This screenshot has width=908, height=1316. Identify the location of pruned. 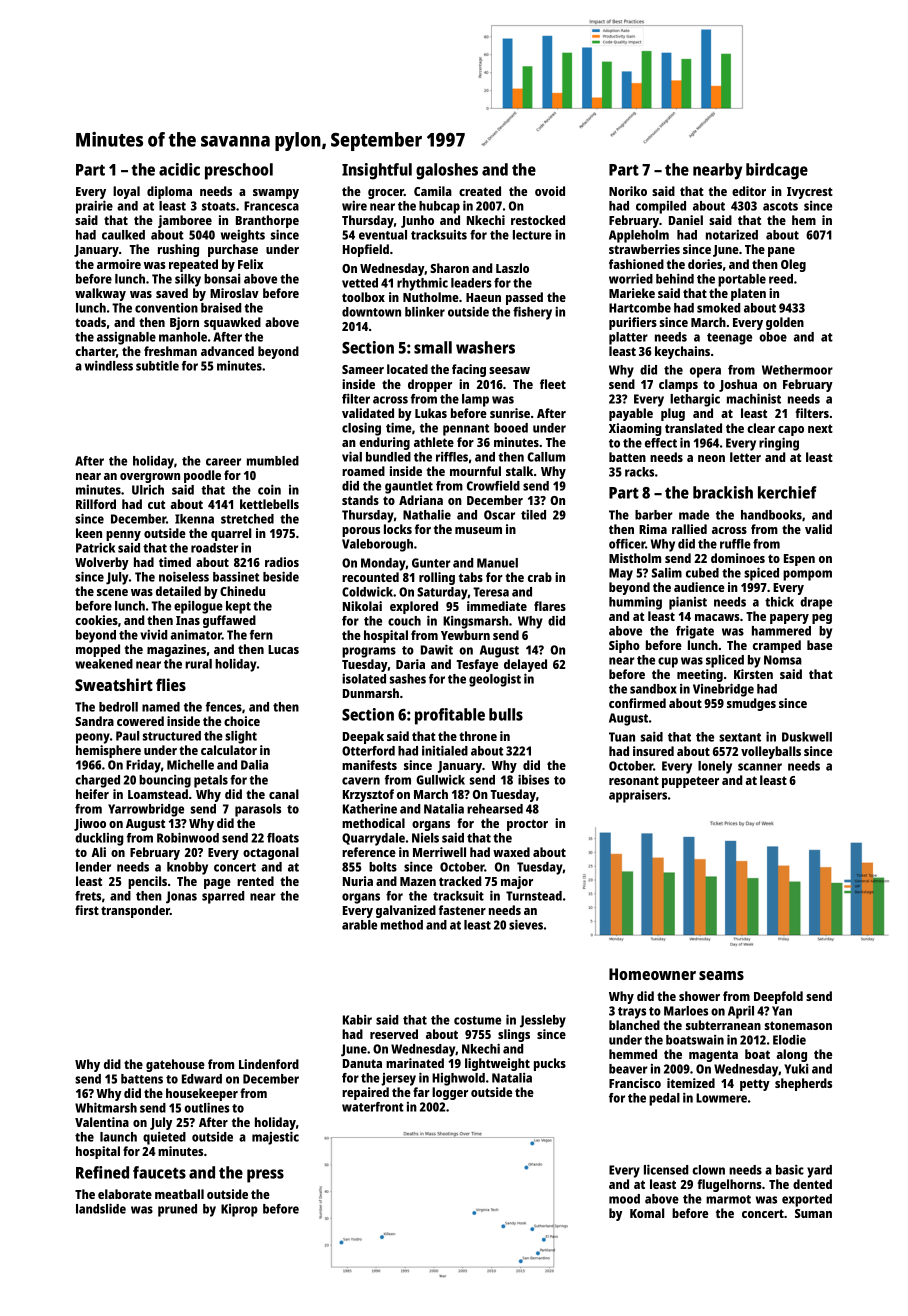
(177, 1210).
